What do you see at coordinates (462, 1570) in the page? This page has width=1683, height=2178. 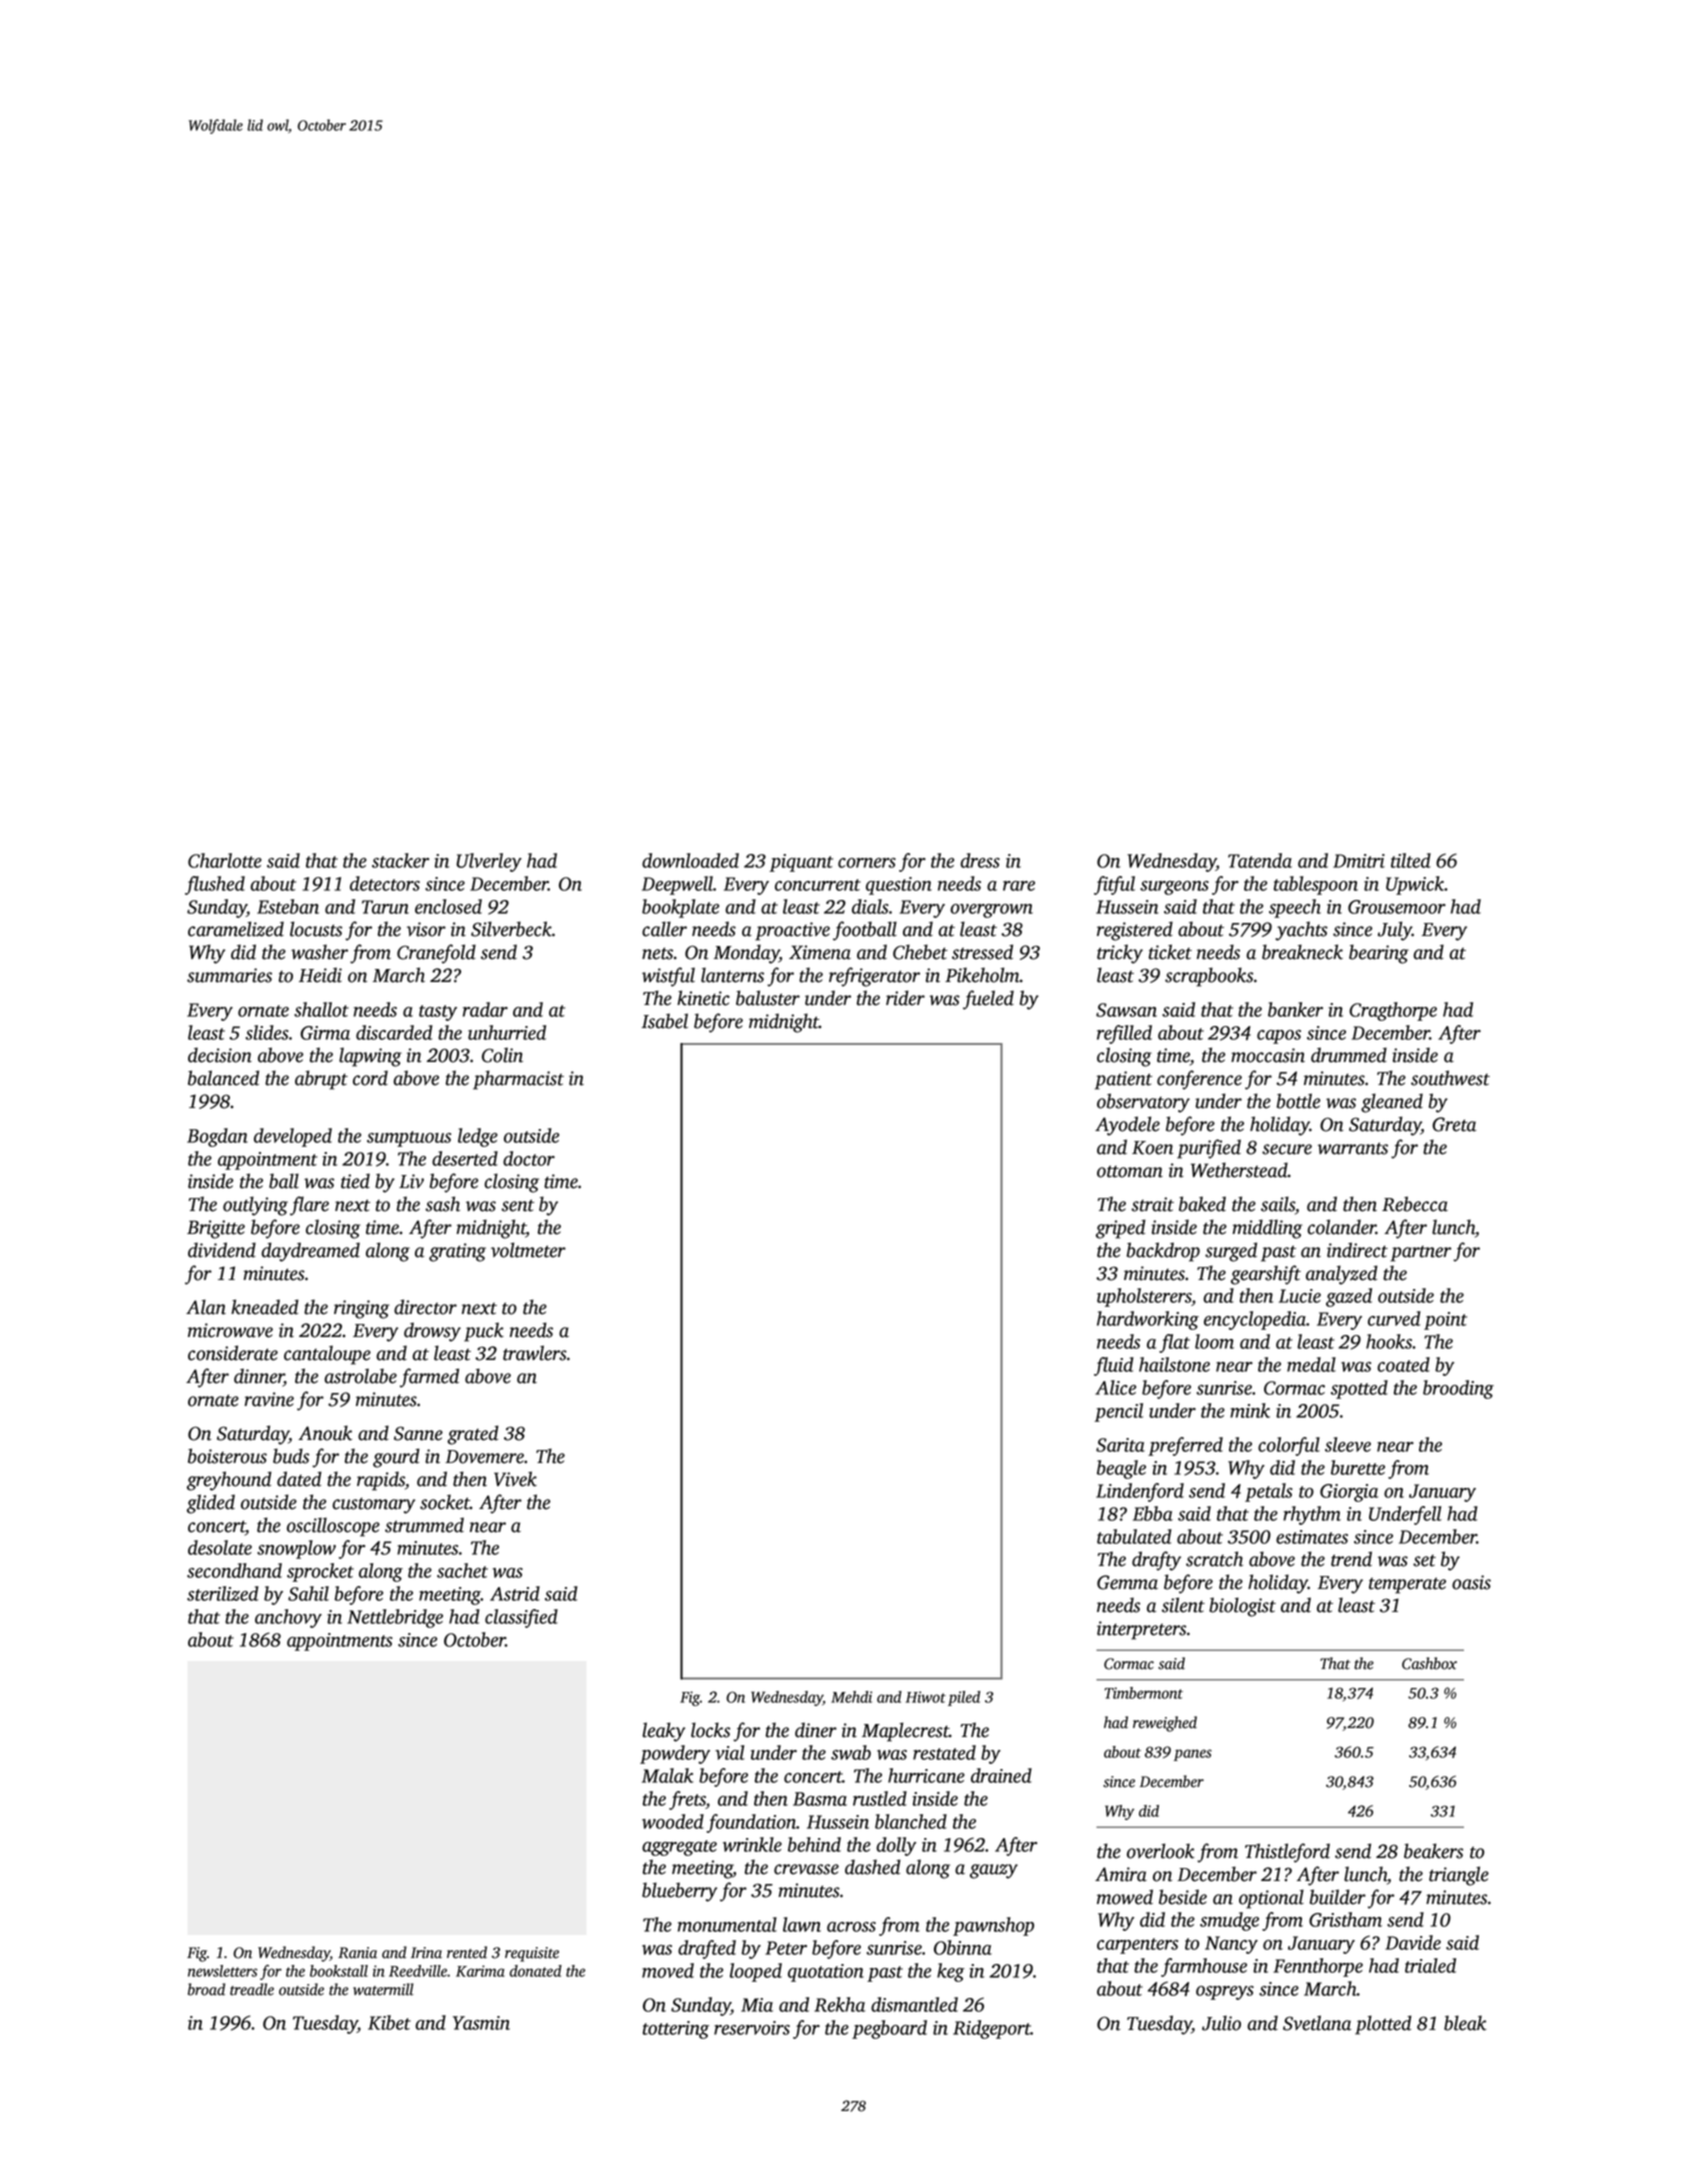 I see `sachet` at bounding box center [462, 1570].
